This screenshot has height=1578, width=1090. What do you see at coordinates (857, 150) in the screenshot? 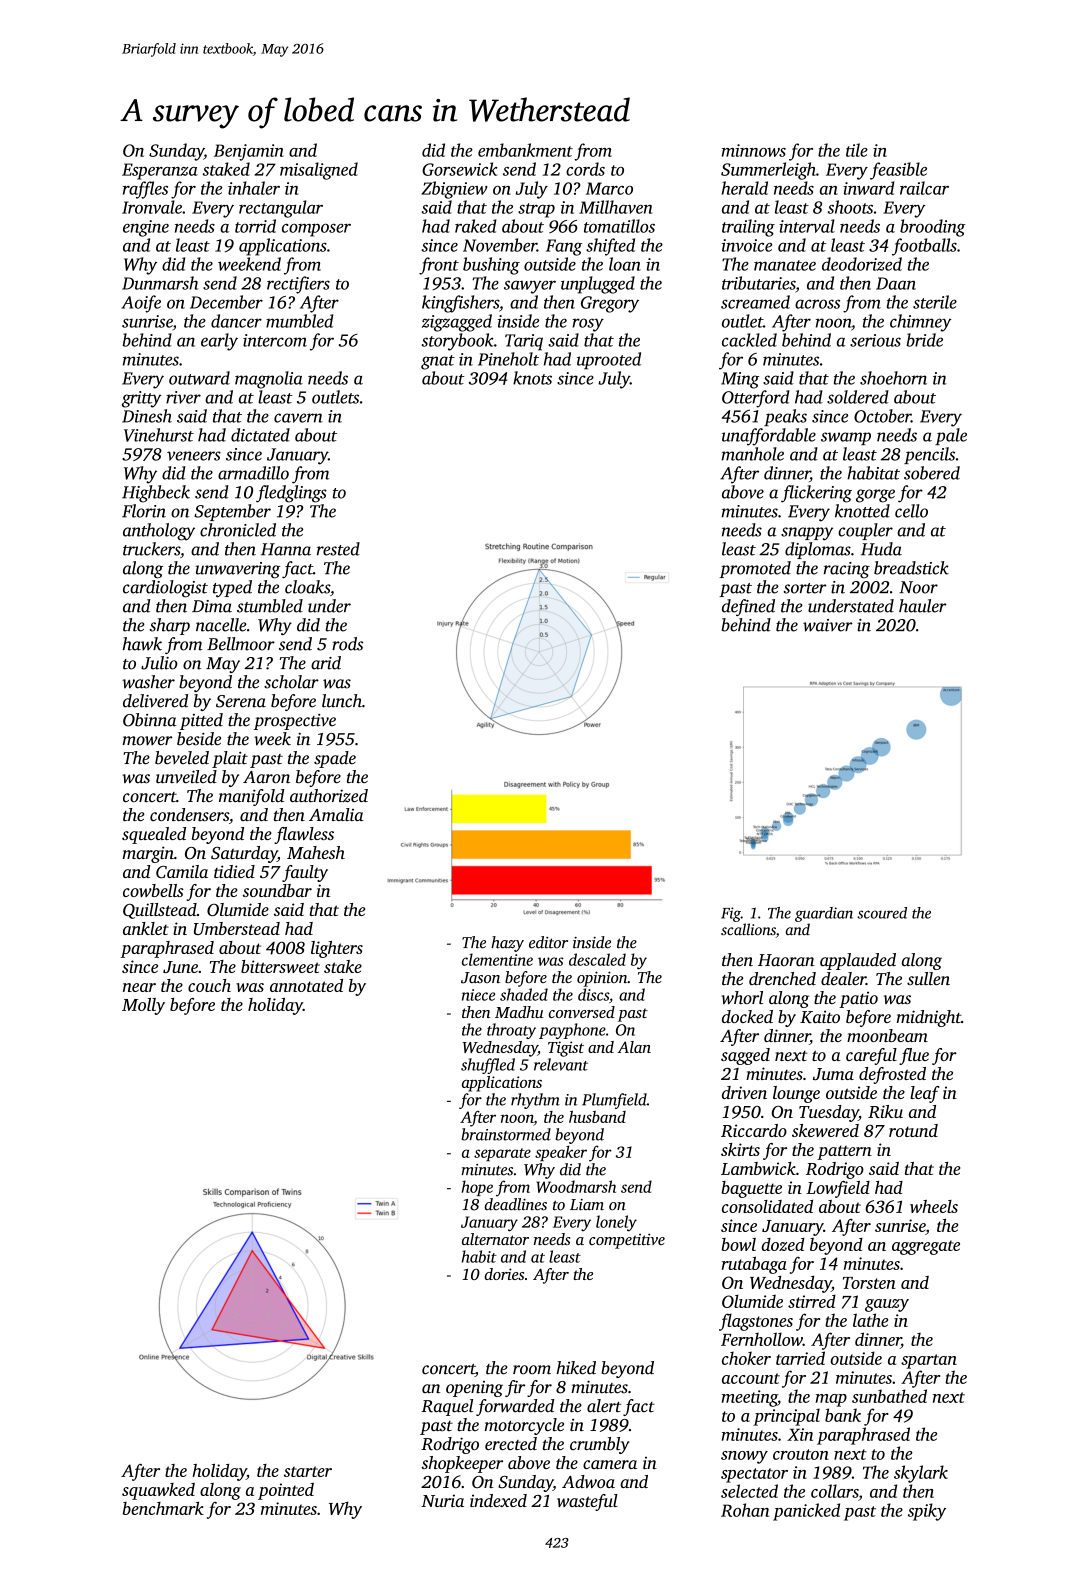
I see `tile` at bounding box center [857, 150].
